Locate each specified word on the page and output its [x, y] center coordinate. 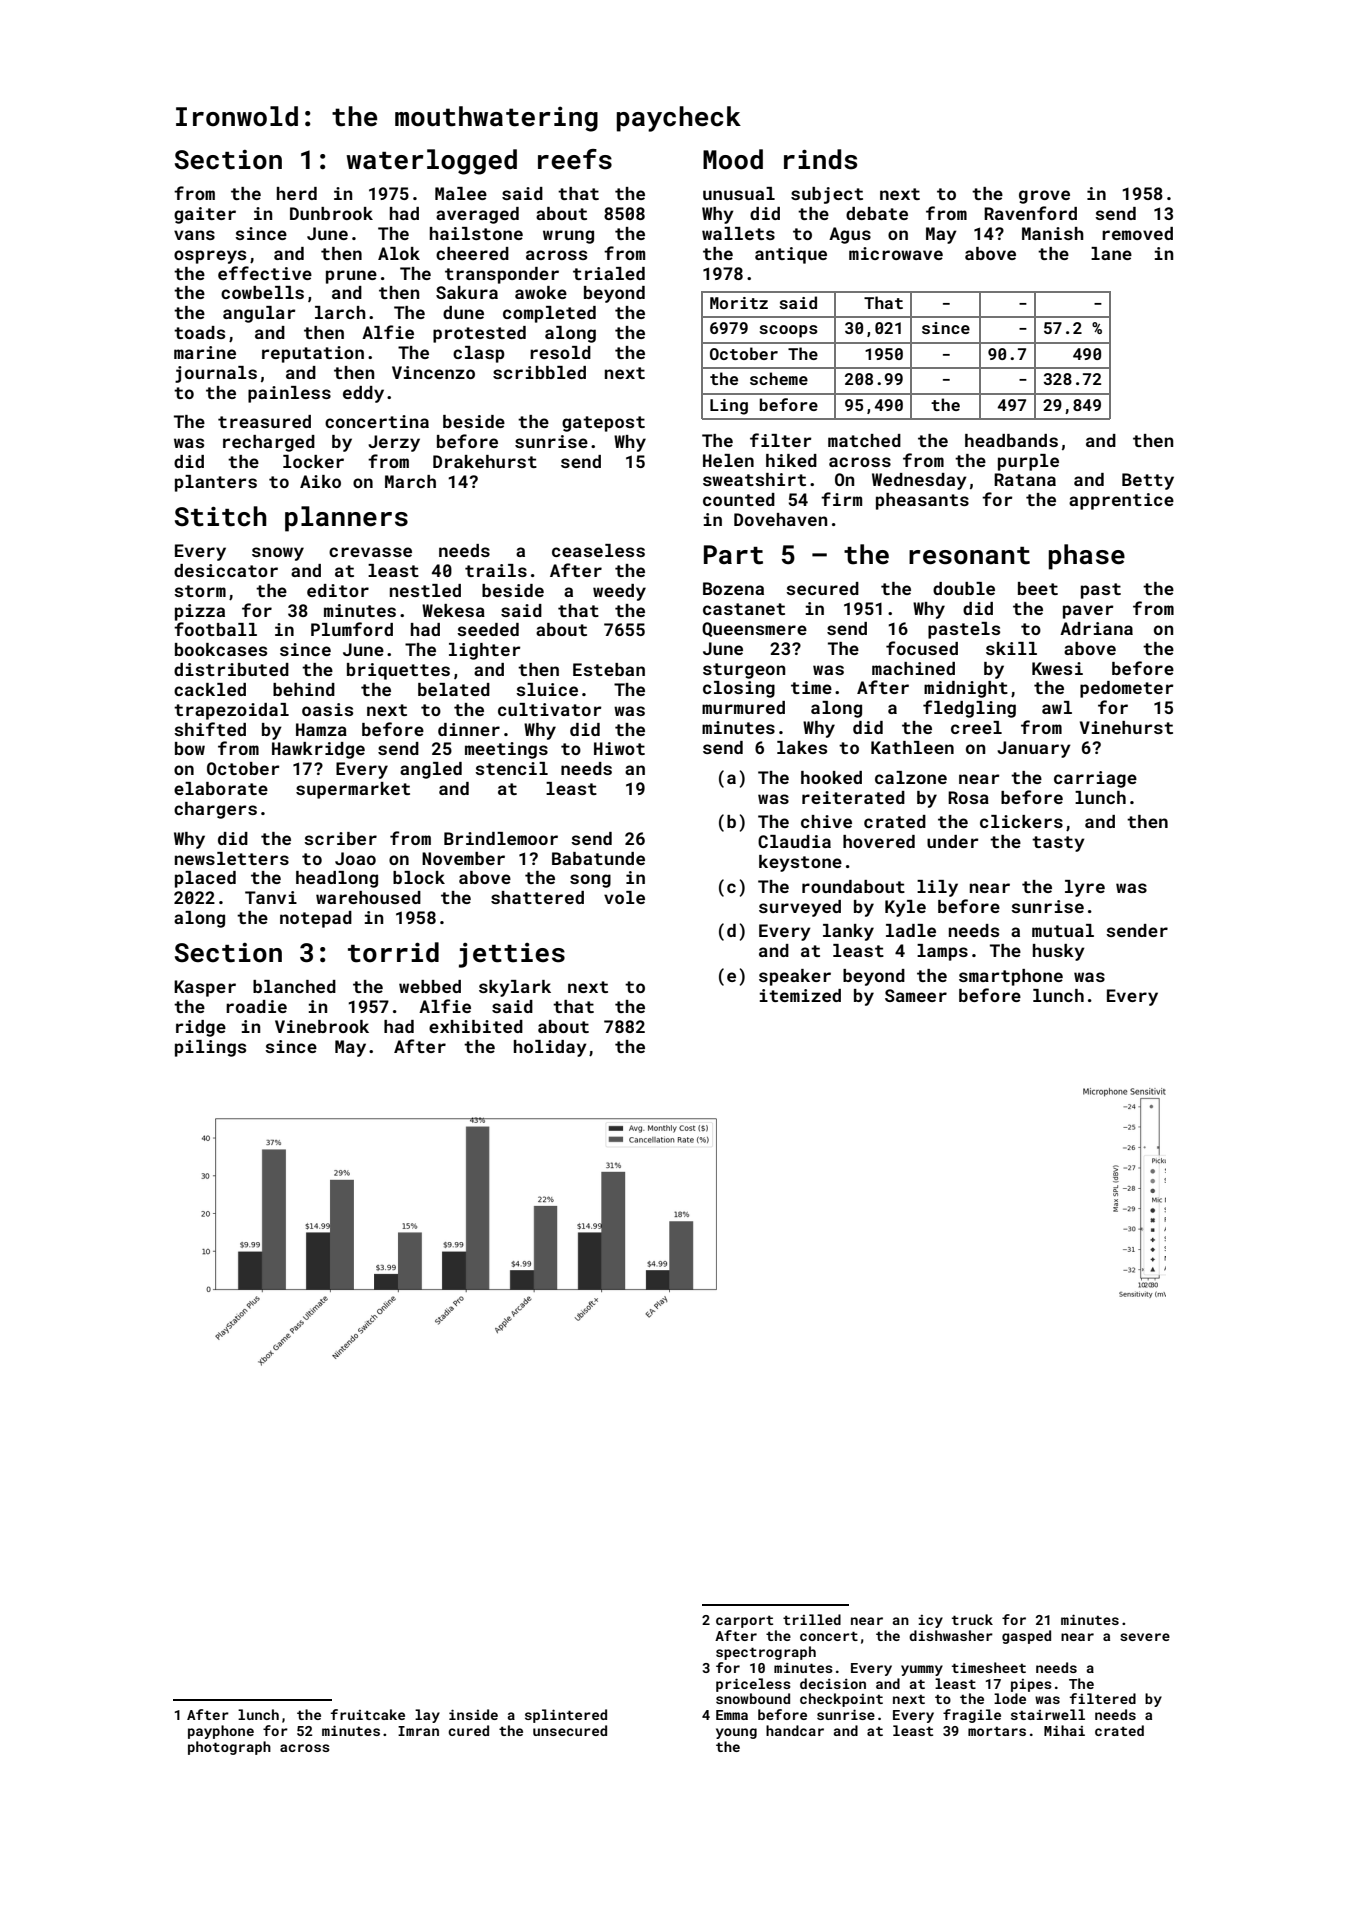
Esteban [609, 669]
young [736, 1733]
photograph [229, 1748]
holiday [550, 1048]
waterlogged [431, 162]
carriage [1095, 779]
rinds [820, 159]
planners [346, 519]
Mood [733, 159]
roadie [256, 1006]
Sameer [916, 995]
